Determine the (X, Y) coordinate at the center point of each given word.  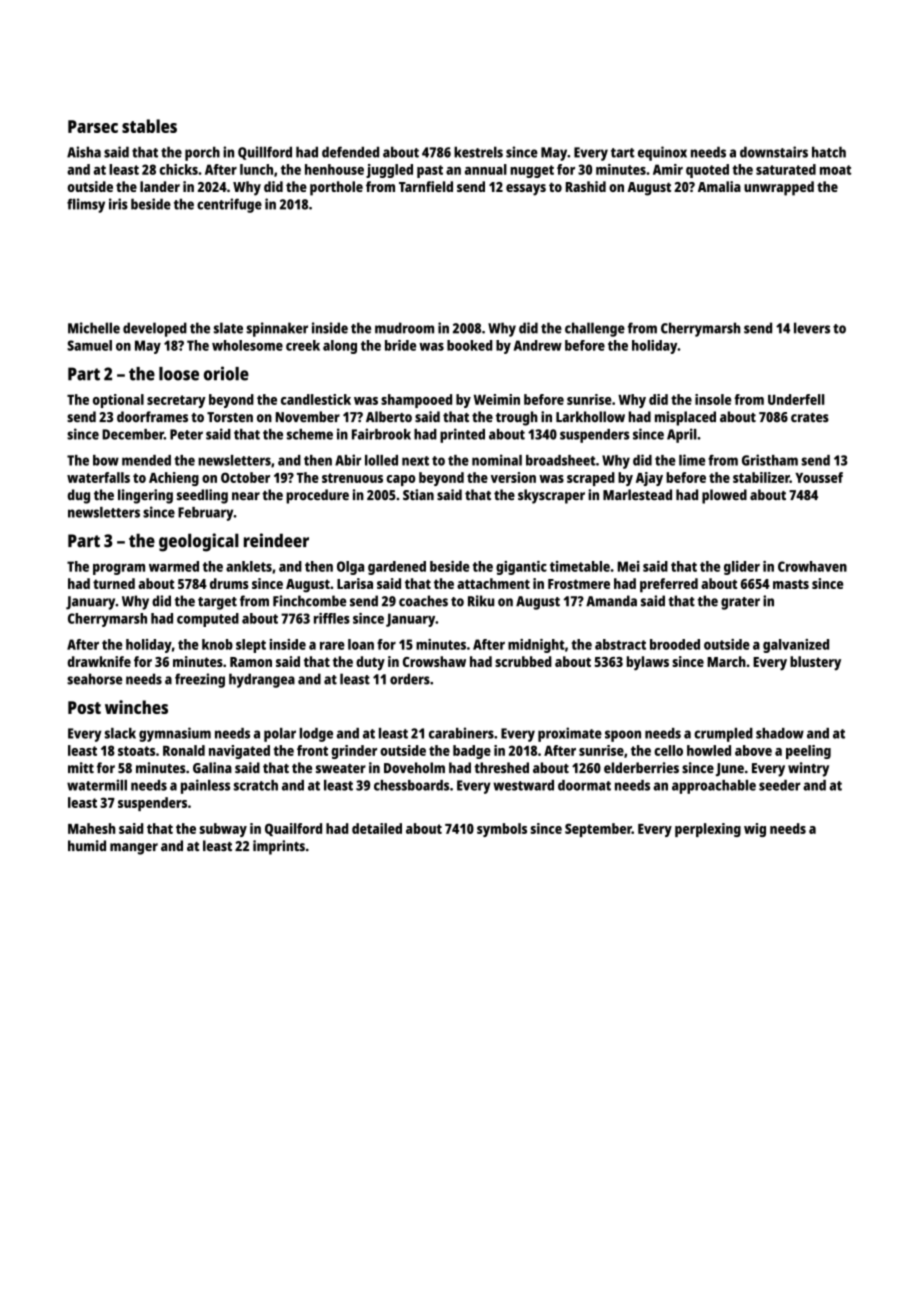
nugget (532, 171)
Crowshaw (434, 661)
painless (205, 786)
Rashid (586, 186)
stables (149, 126)
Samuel (89, 345)
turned (114, 583)
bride (400, 345)
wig (755, 830)
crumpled (723, 735)
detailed (377, 828)
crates (810, 418)
